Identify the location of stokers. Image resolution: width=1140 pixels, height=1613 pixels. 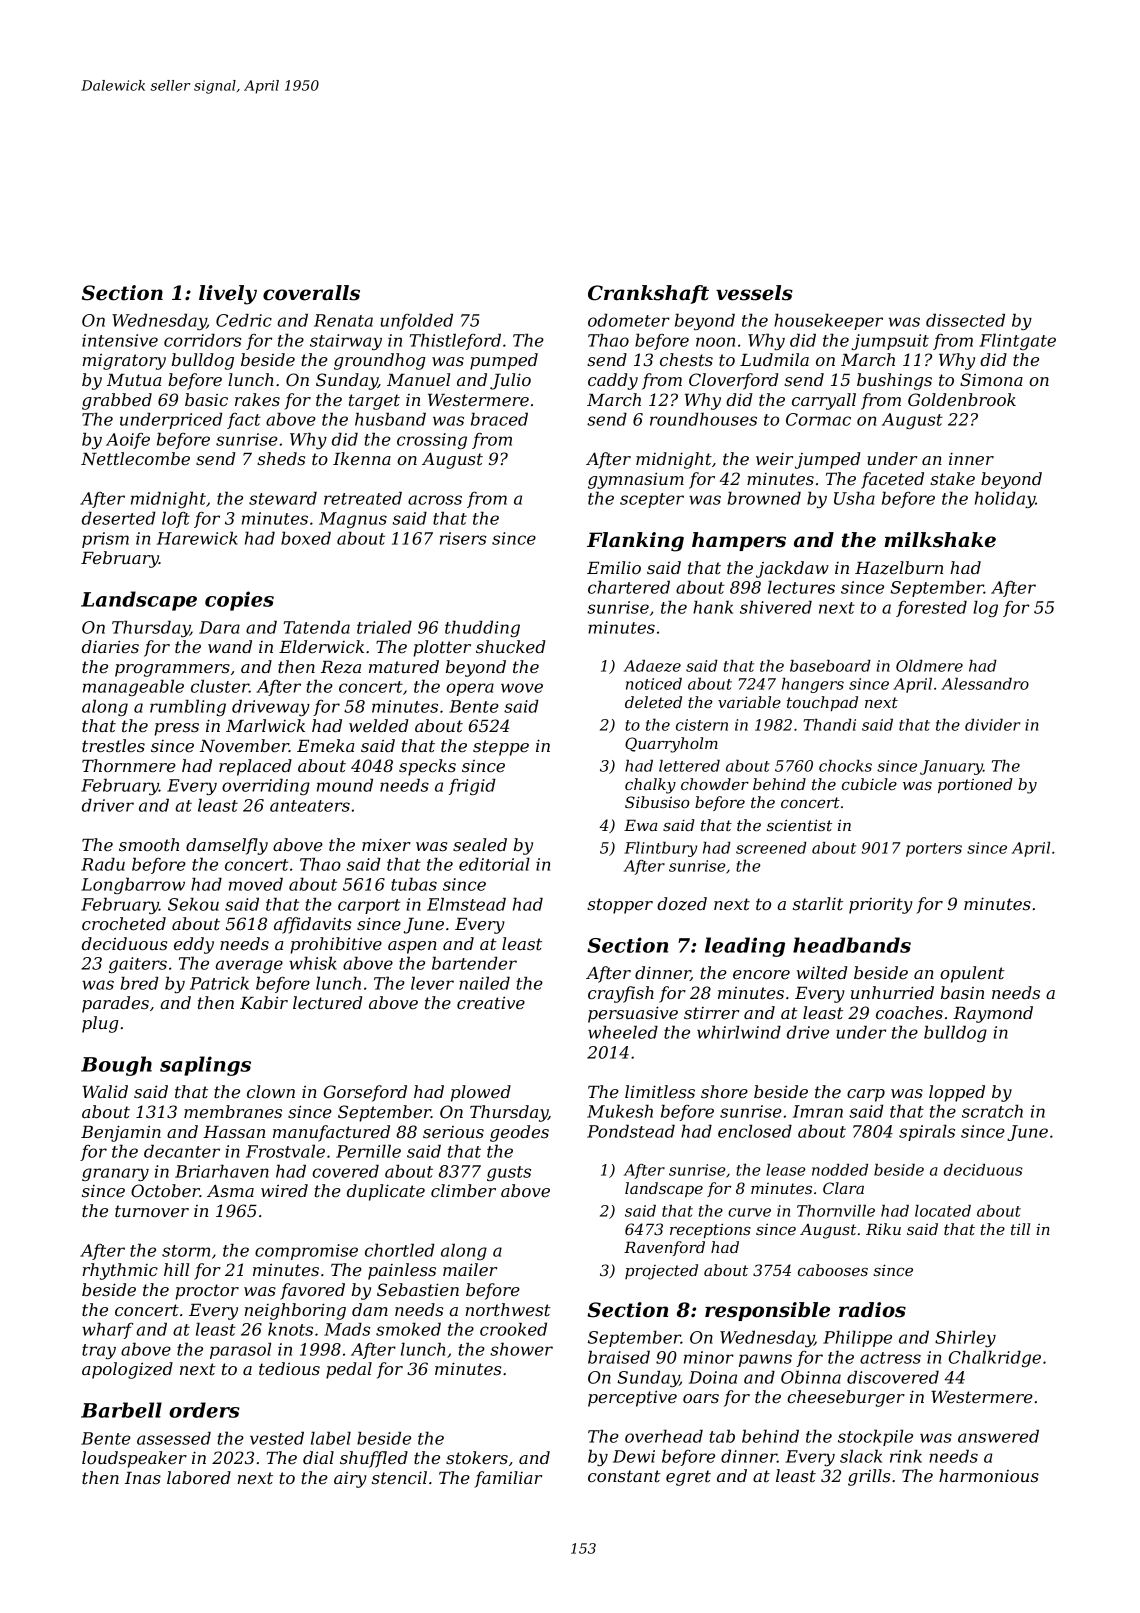
(477, 1457).
